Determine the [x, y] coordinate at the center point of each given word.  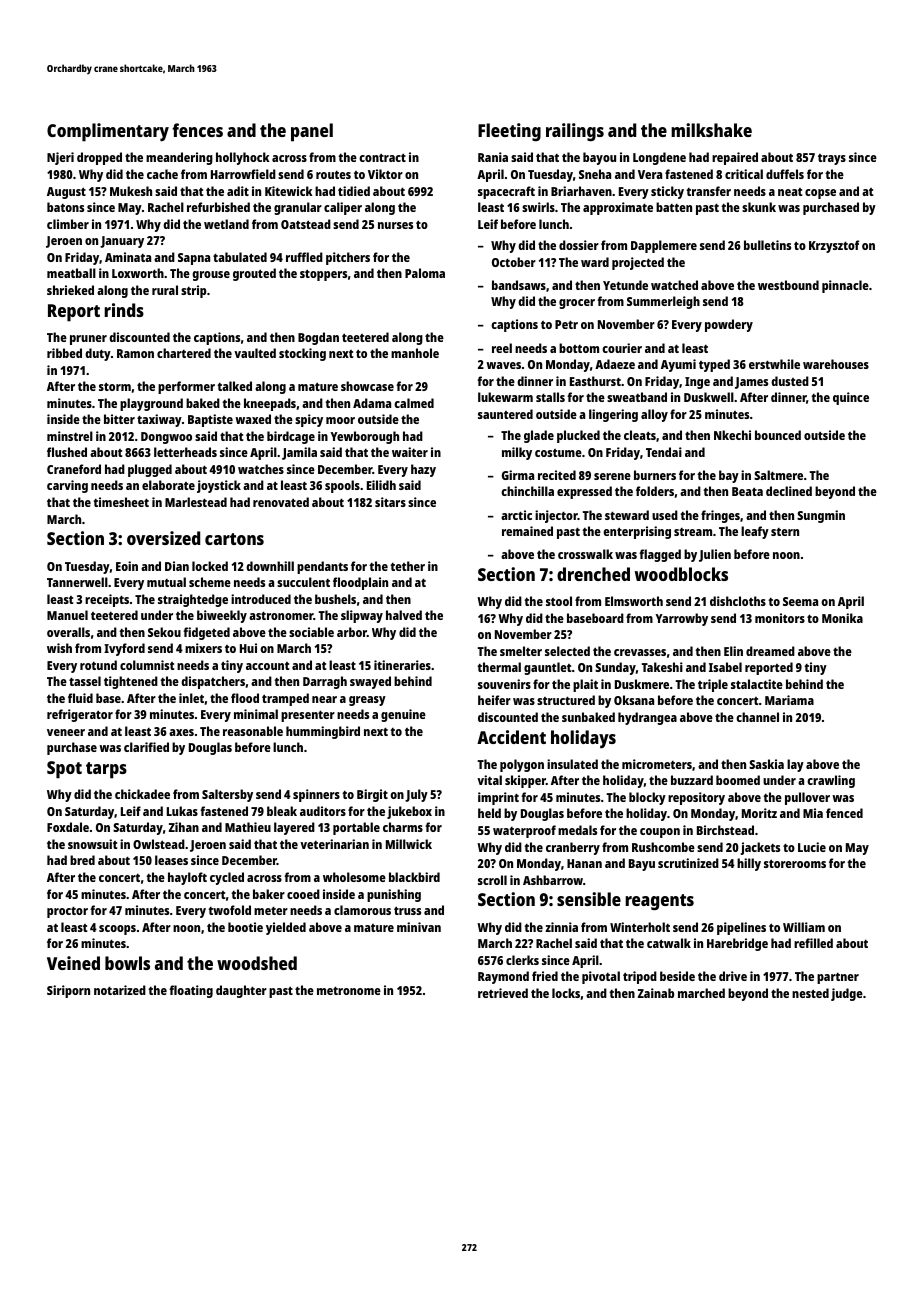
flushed [67, 452]
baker [269, 894]
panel [312, 132]
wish [59, 648]
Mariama [789, 700]
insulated [572, 764]
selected [567, 651]
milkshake [711, 130]
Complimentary [108, 132]
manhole [415, 353]
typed [714, 365]
